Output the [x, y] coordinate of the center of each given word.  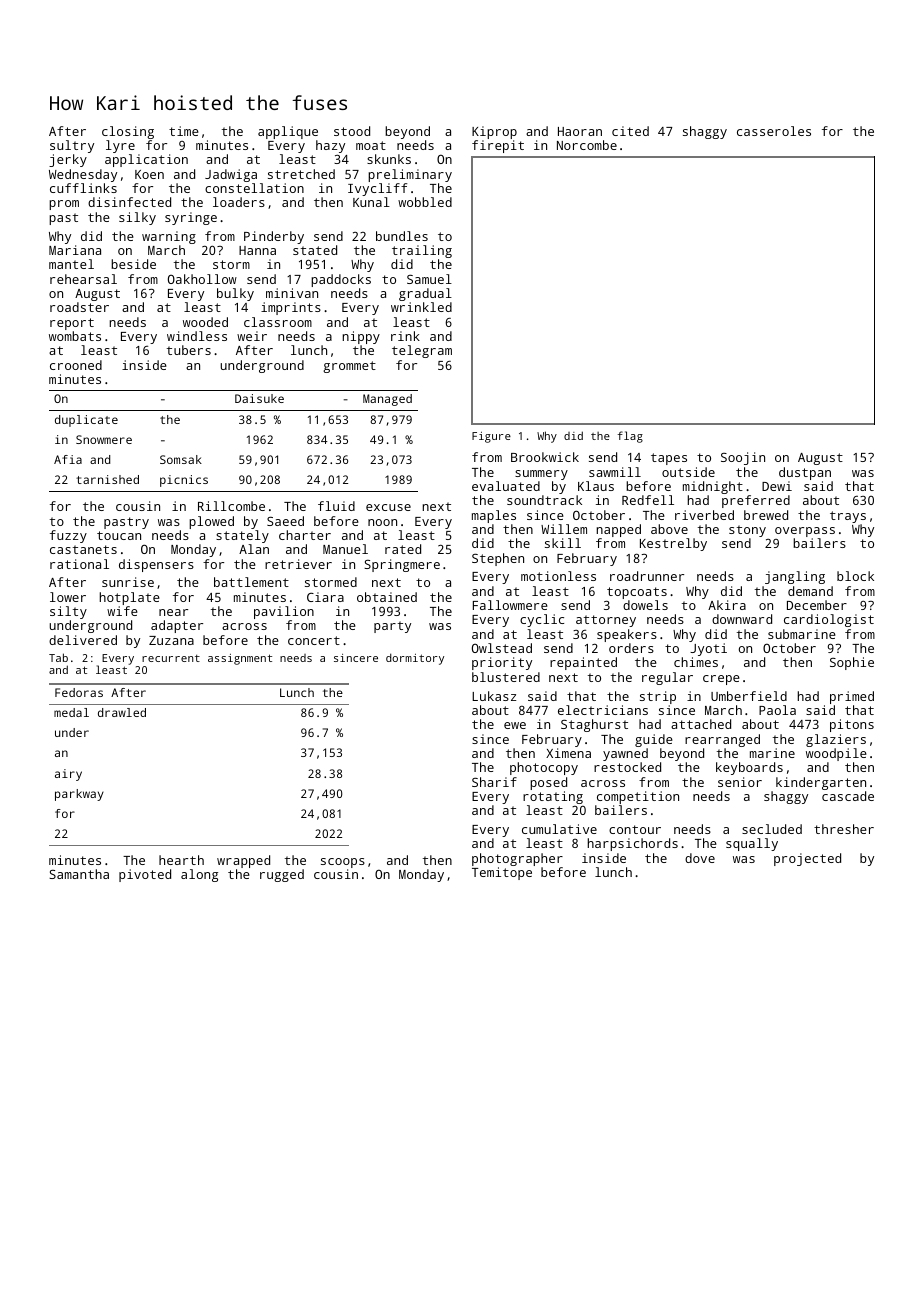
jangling [795, 577]
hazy [330, 146]
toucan [119, 535]
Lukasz [494, 696]
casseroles [774, 131]
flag [630, 437]
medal [71, 712]
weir [252, 336]
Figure [491, 437]
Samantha [79, 874]
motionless [558, 576]
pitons [852, 725]
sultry [72, 146]
